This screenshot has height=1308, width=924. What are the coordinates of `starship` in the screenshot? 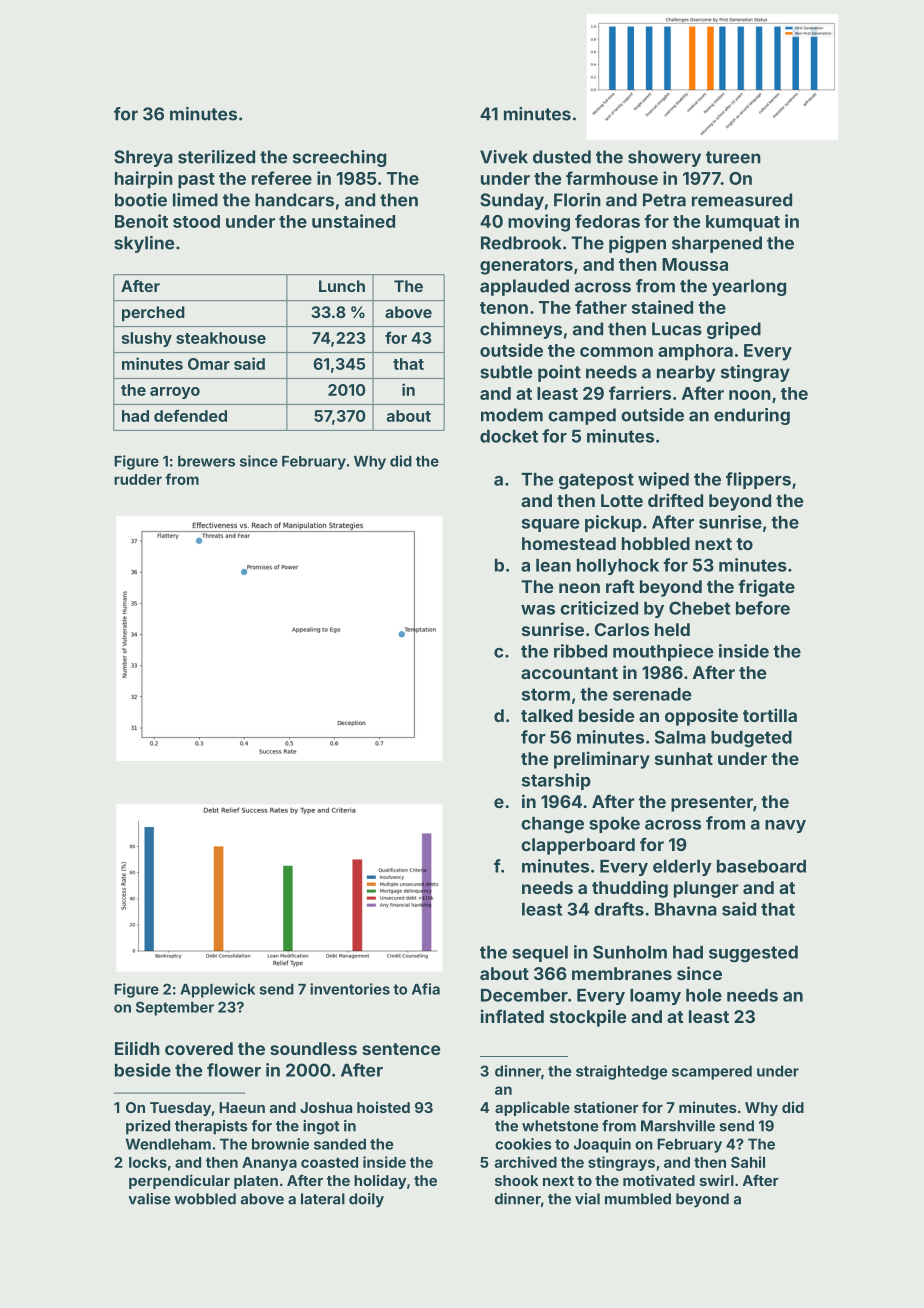 It's located at (556, 781).
